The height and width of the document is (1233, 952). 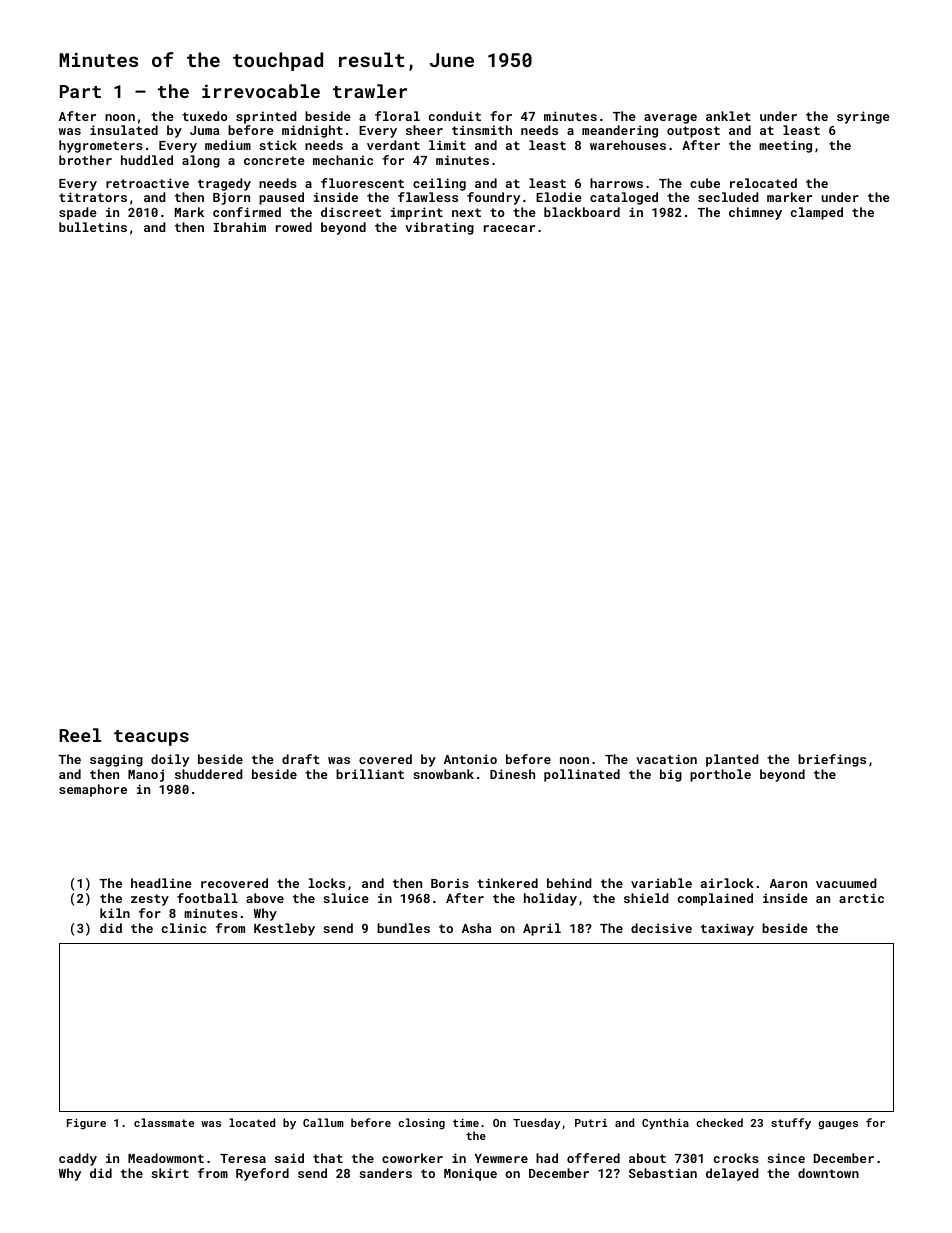 What do you see at coordinates (817, 213) in the document?
I see `clamped` at bounding box center [817, 213].
